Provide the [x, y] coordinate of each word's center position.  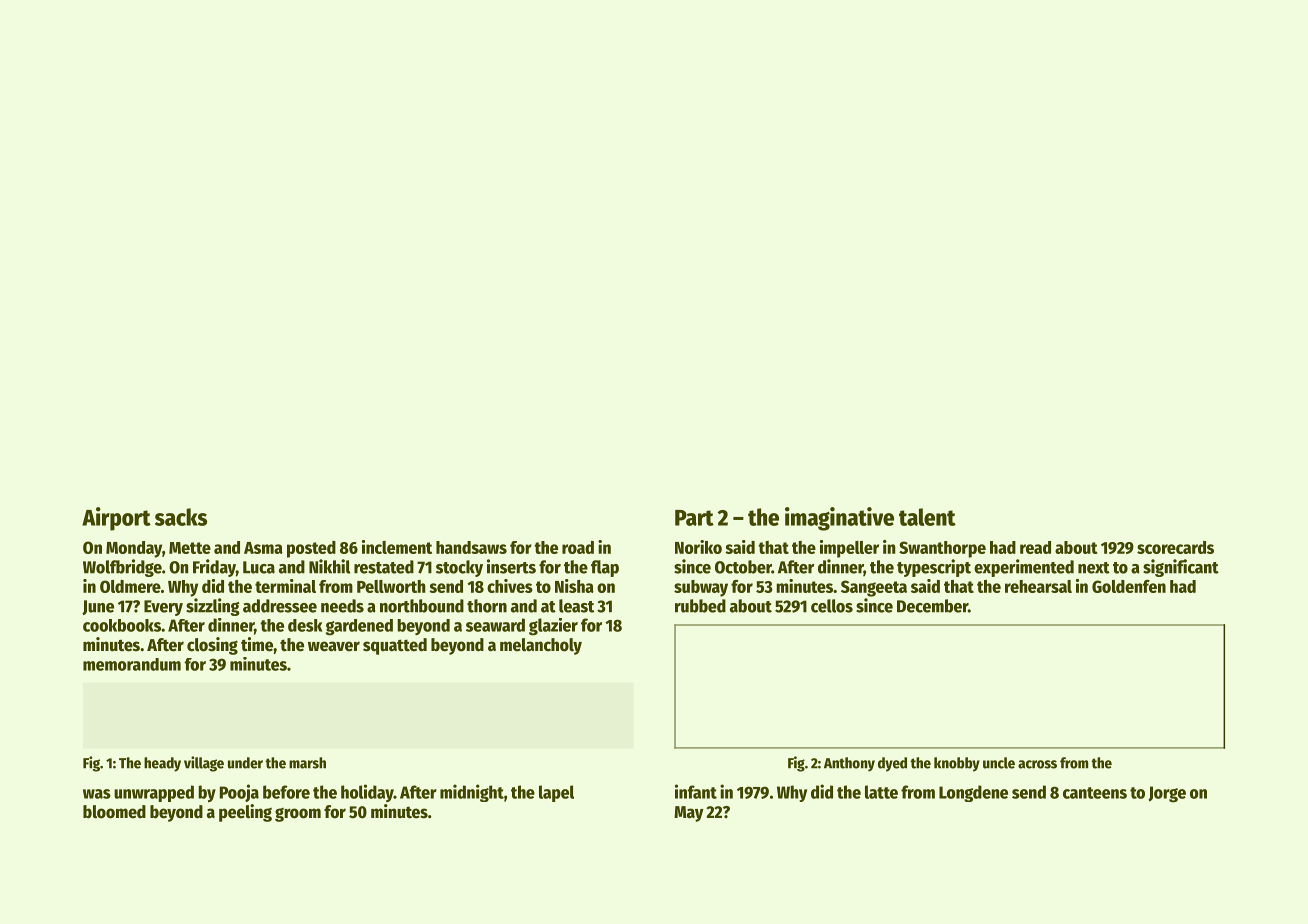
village [204, 764]
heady [162, 764]
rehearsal [1038, 586]
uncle [999, 763]
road [578, 547]
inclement [397, 547]
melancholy [541, 646]
